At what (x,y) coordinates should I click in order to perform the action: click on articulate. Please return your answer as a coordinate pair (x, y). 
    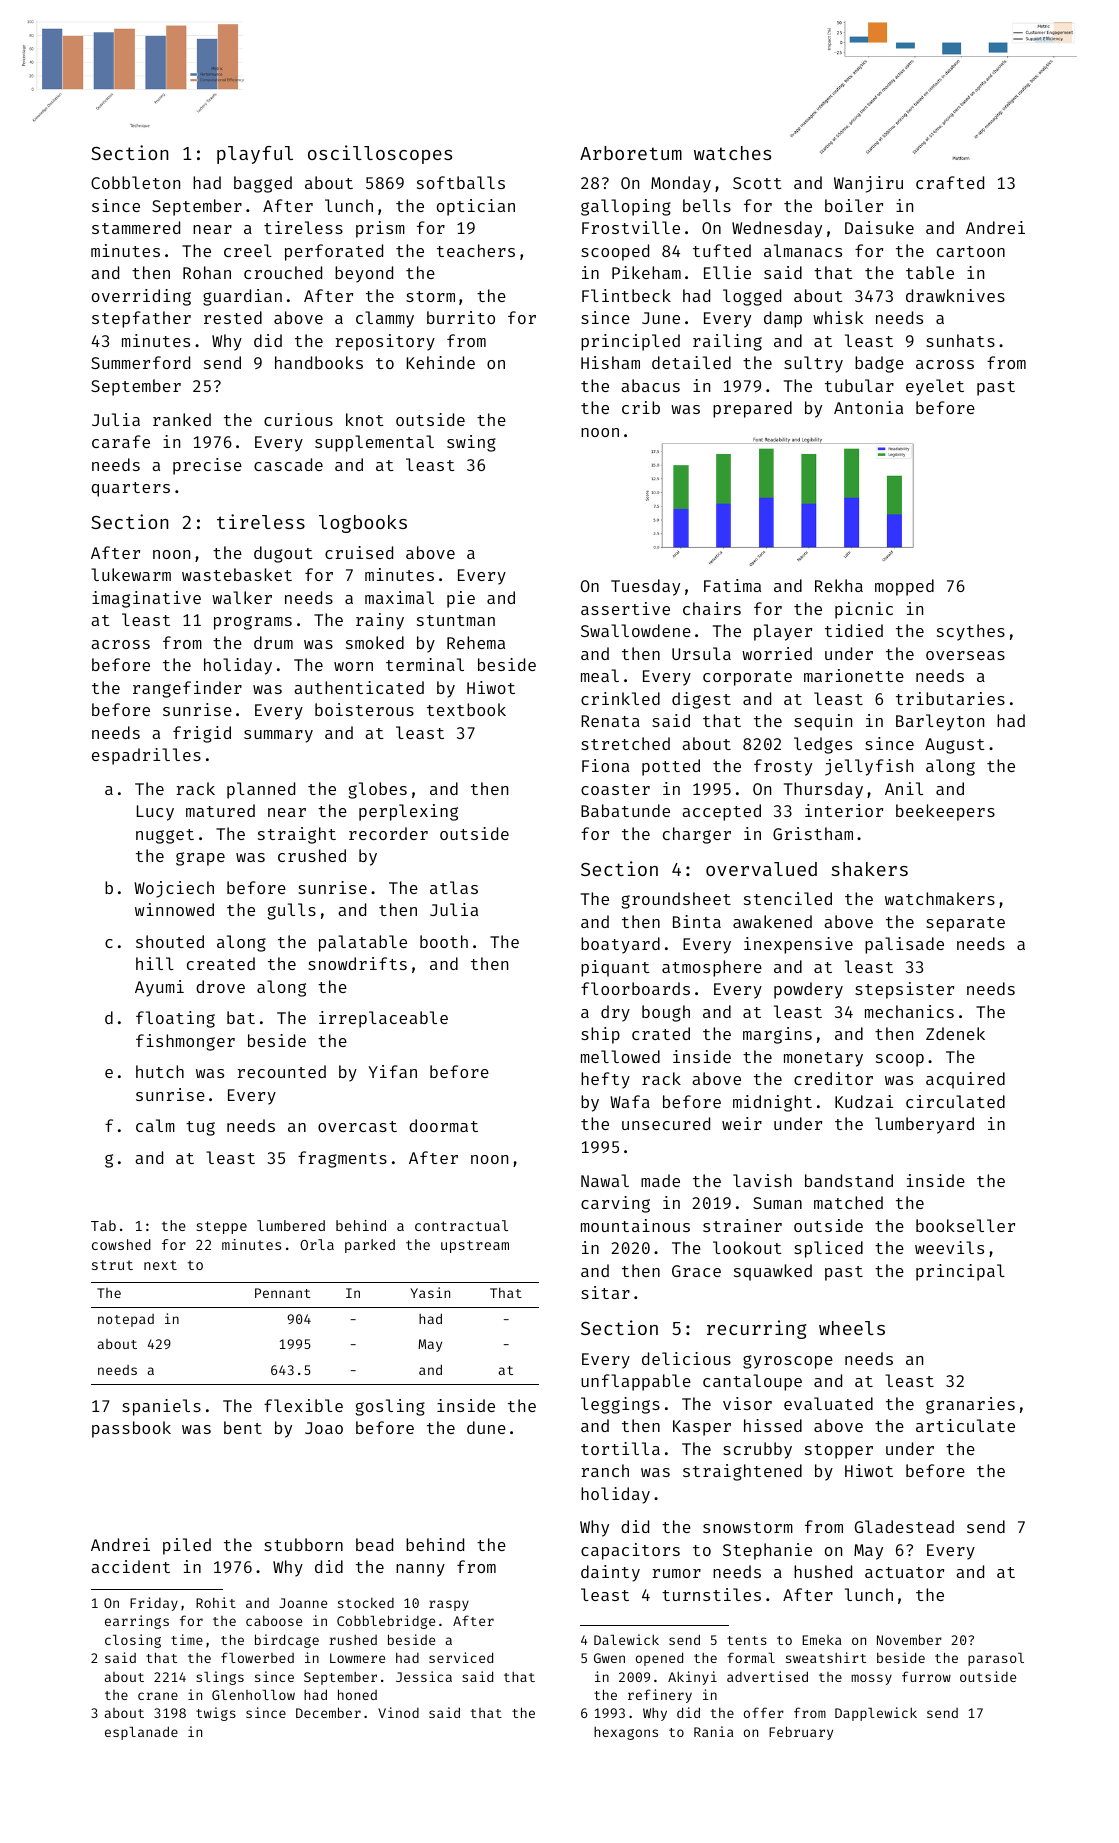
    Looking at the image, I should click on (965, 1425).
